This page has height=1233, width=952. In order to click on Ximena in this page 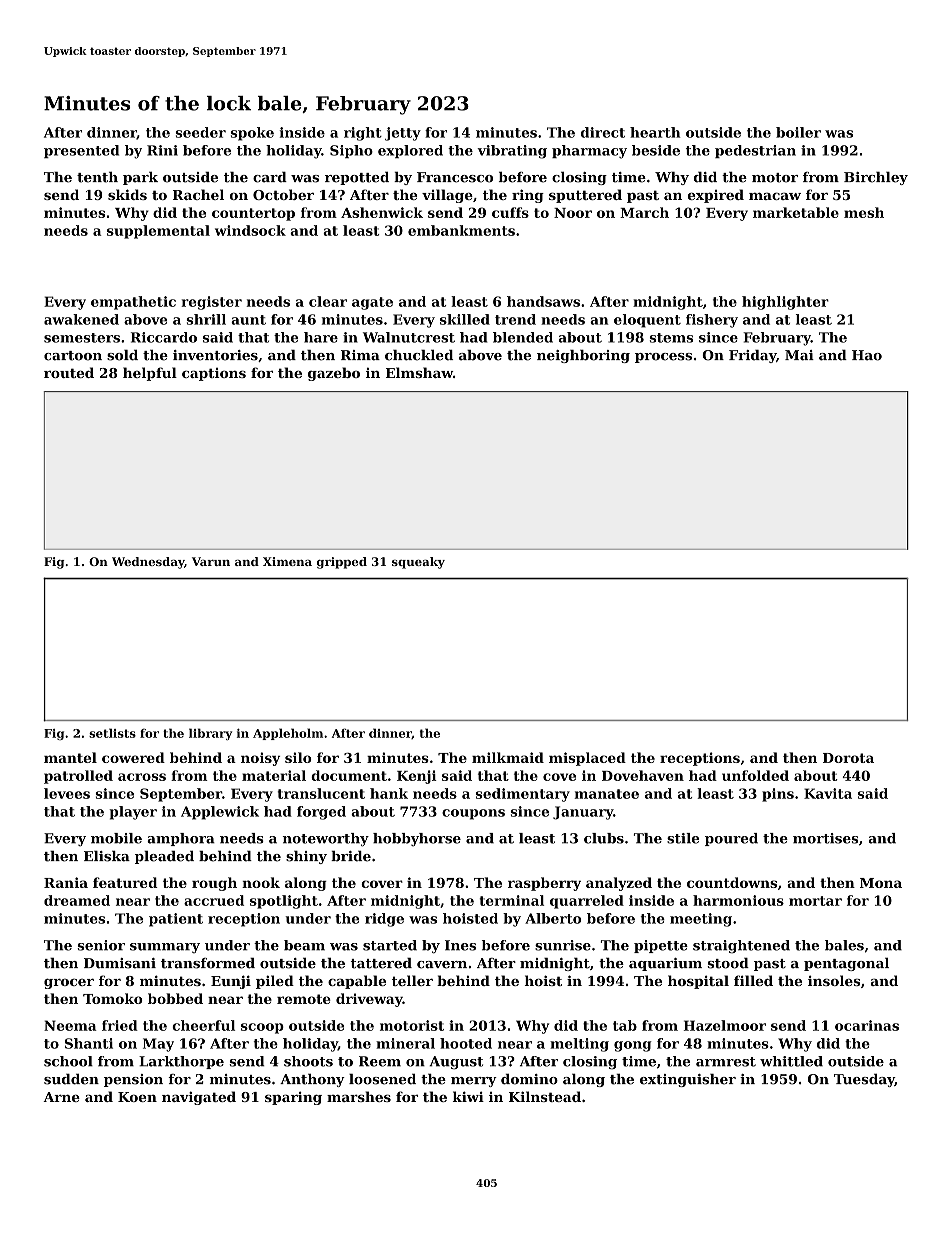, I will do `click(287, 561)`.
